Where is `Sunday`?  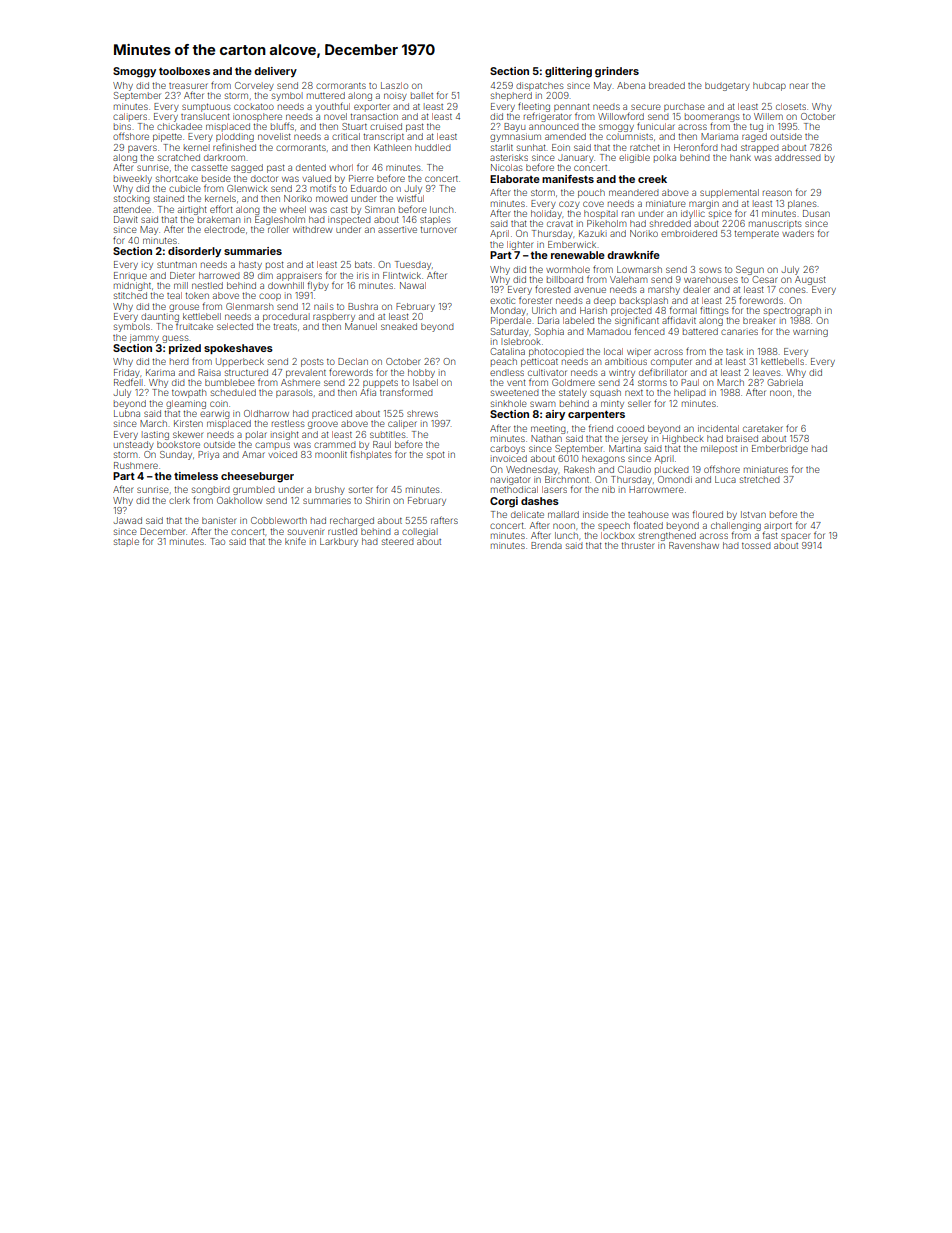
Sunday is located at coordinates (176, 455).
